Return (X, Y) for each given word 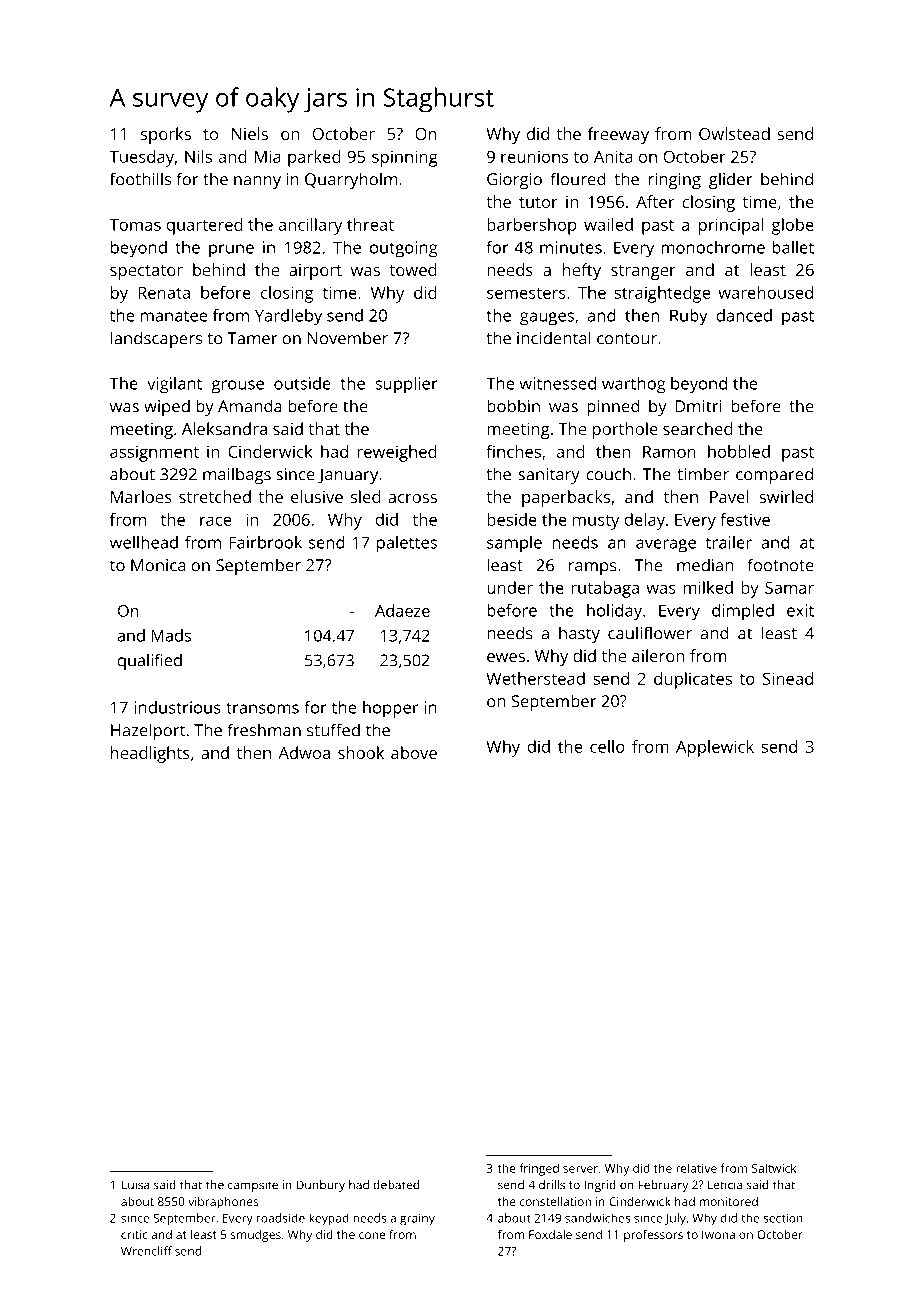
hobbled (739, 451)
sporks (166, 135)
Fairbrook (265, 542)
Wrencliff (146, 1251)
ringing (674, 181)
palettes (407, 544)
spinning (405, 158)
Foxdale (550, 1234)
